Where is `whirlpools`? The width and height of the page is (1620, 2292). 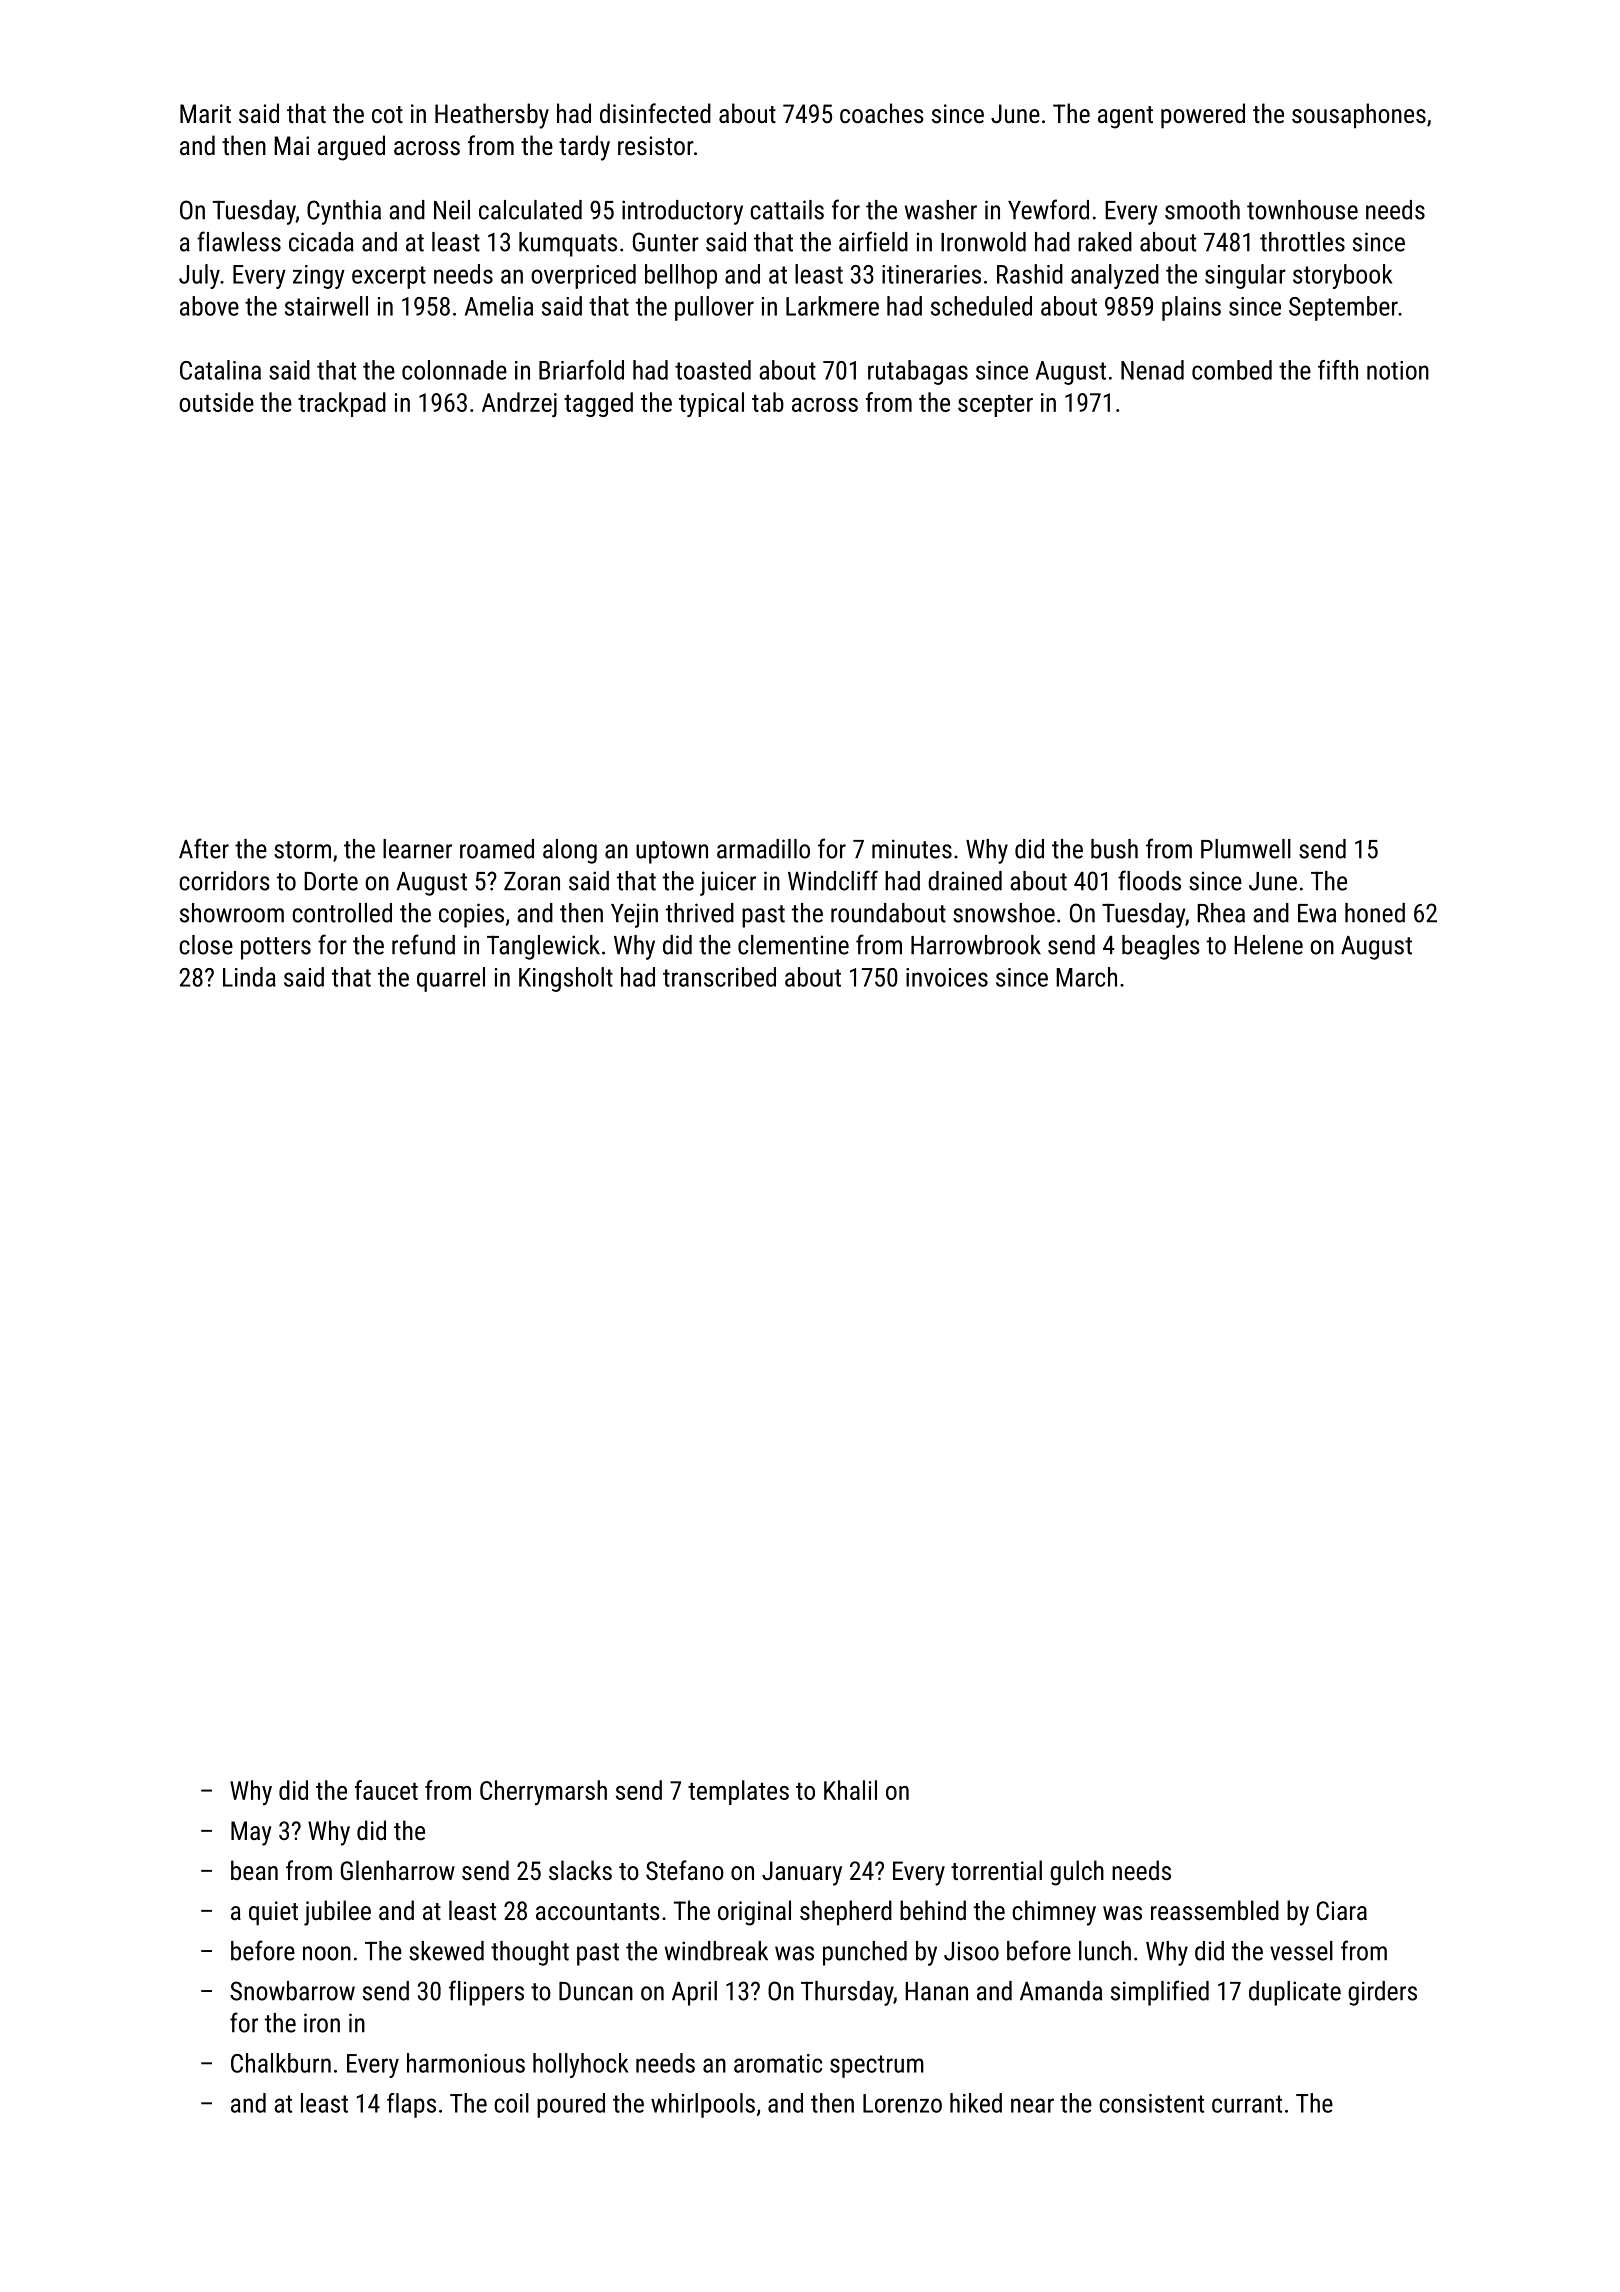
whirlpools is located at coordinates (703, 2105).
